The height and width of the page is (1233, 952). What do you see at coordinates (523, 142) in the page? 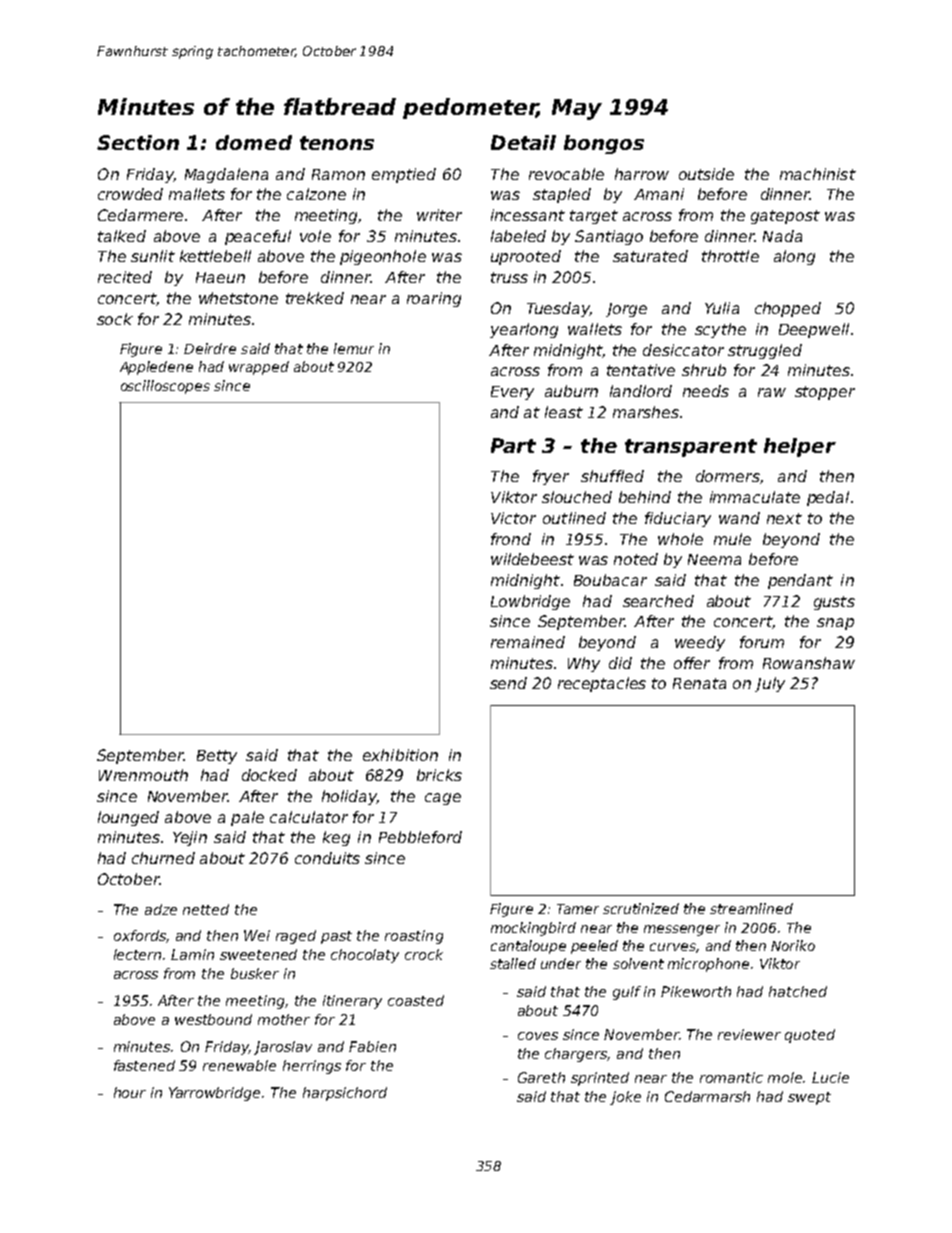
I see `Detail` at bounding box center [523, 142].
